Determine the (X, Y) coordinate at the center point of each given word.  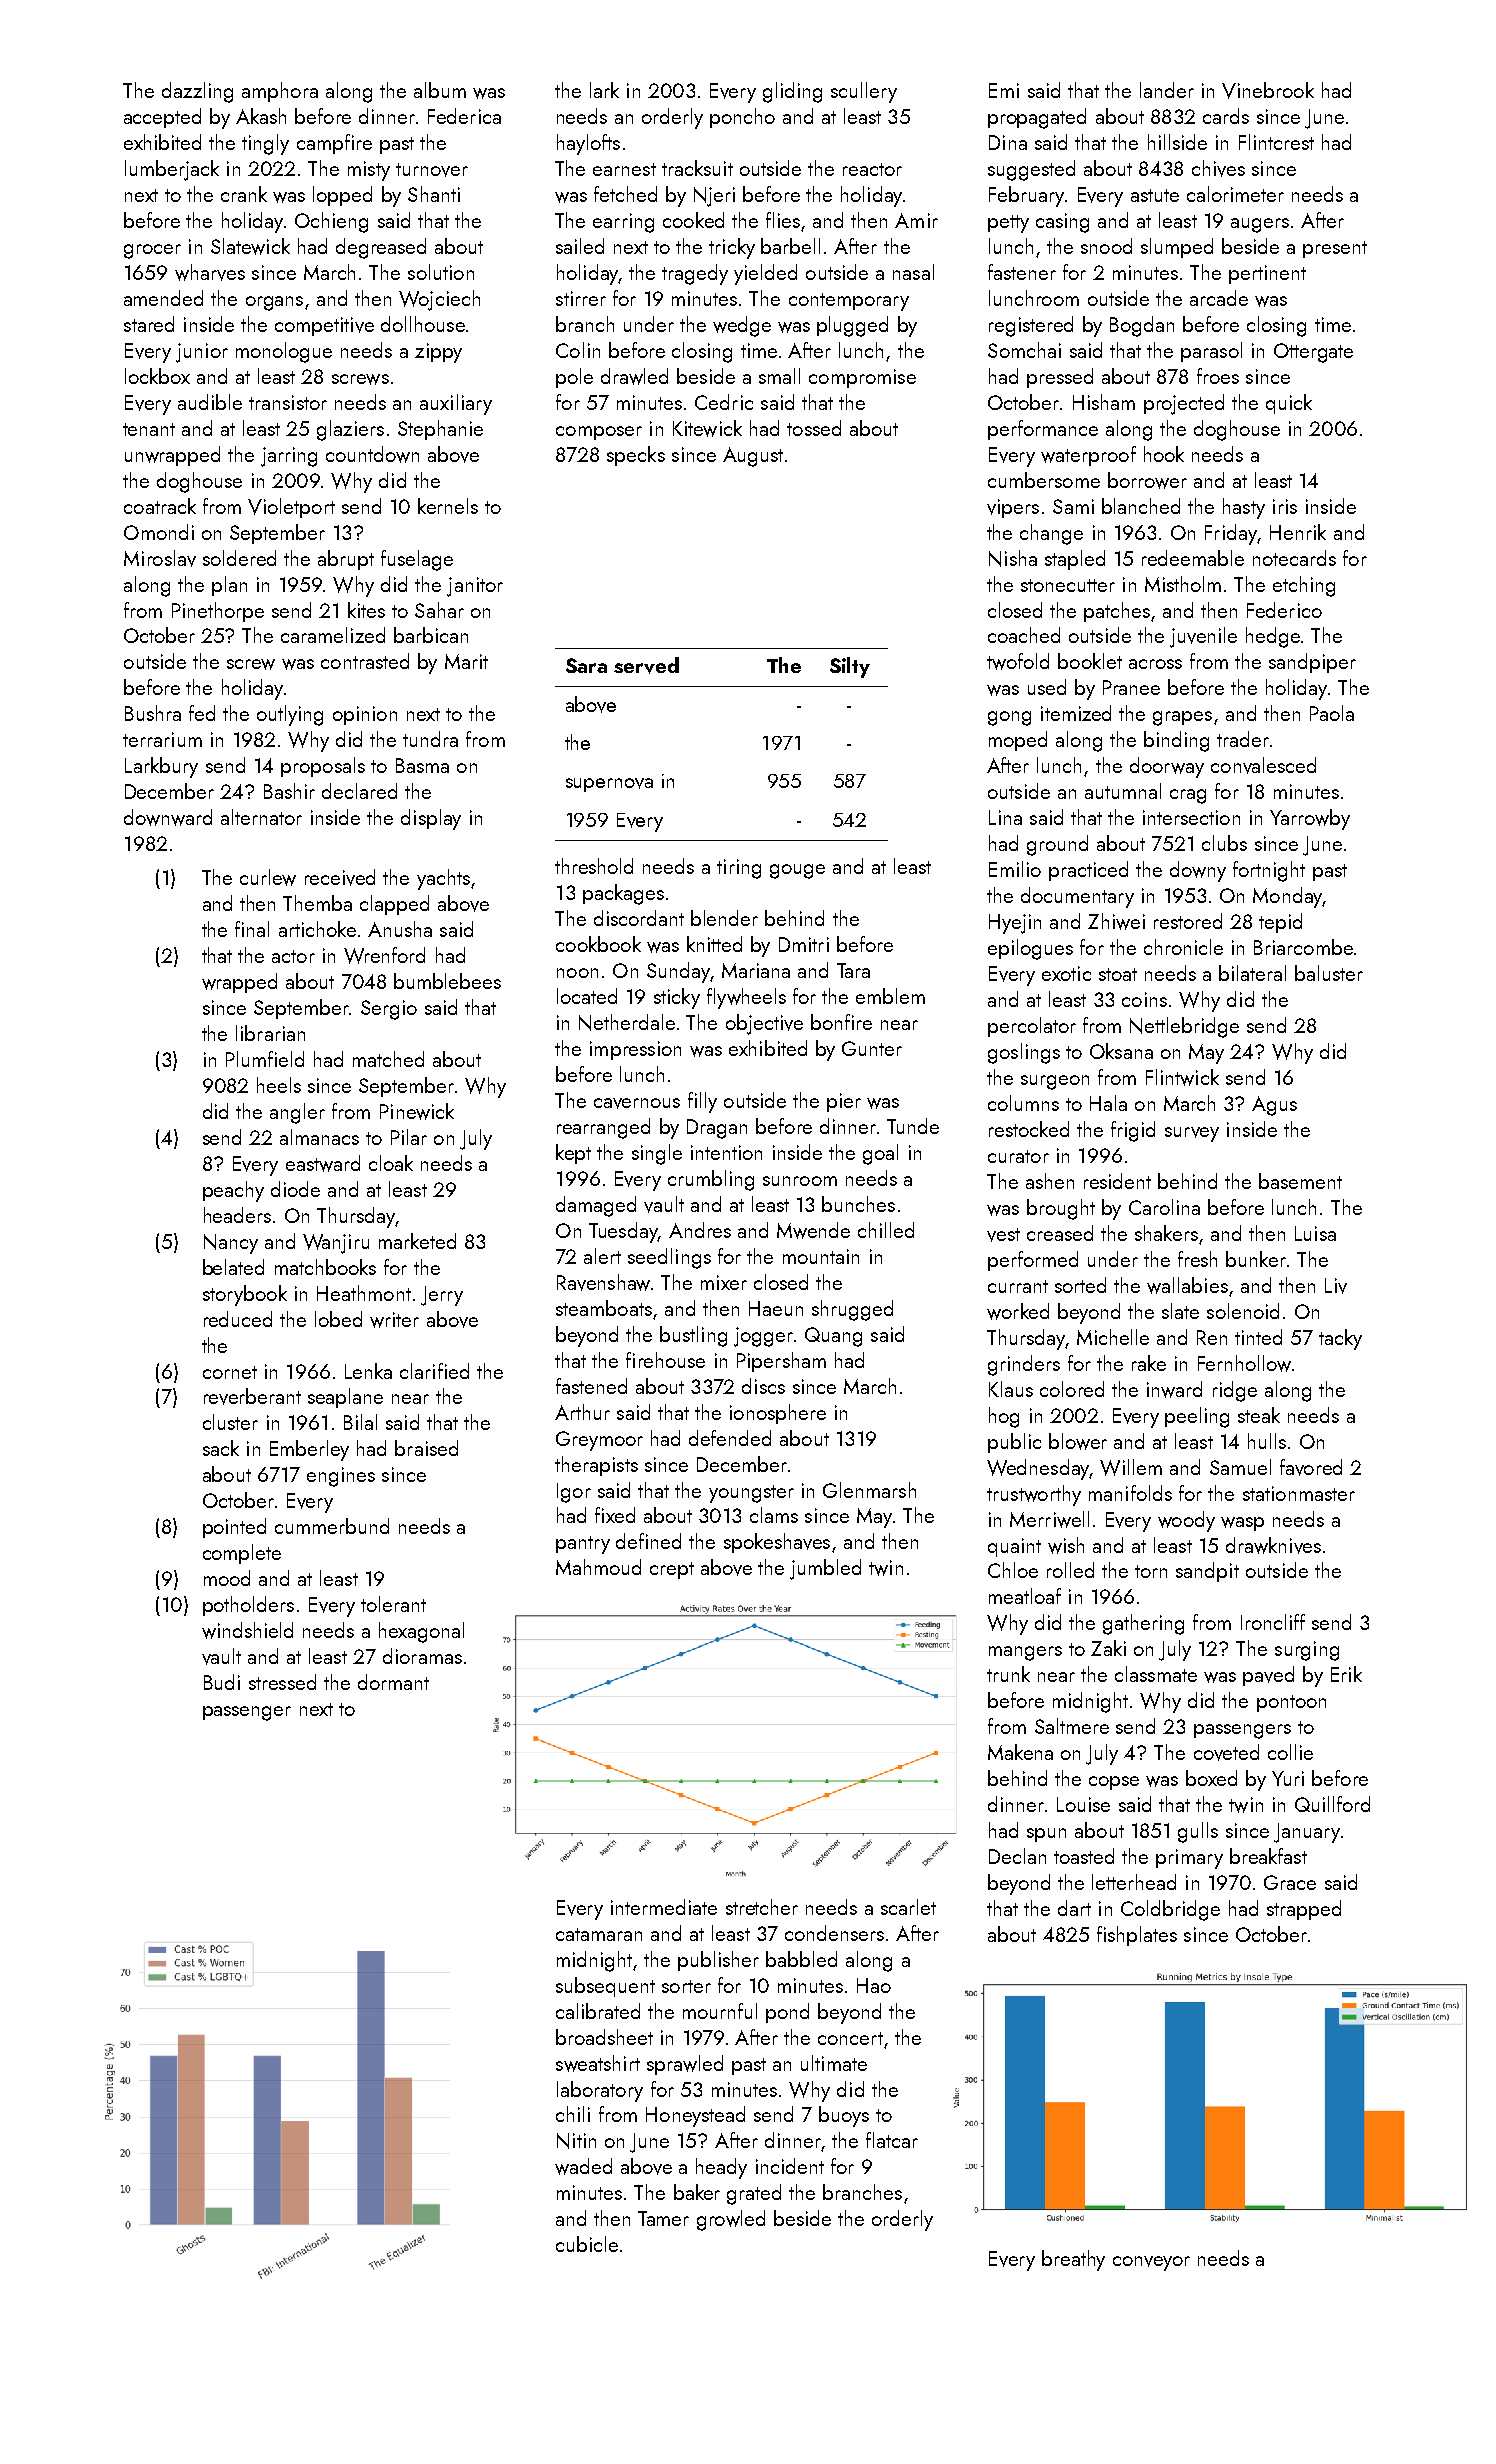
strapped (1304, 1910)
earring (623, 223)
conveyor (1151, 2263)
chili (573, 2114)
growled (731, 2220)
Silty (850, 667)
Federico (1284, 610)
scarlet (908, 1907)
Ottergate (1313, 353)
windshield (247, 1630)
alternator (261, 817)
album (440, 90)
